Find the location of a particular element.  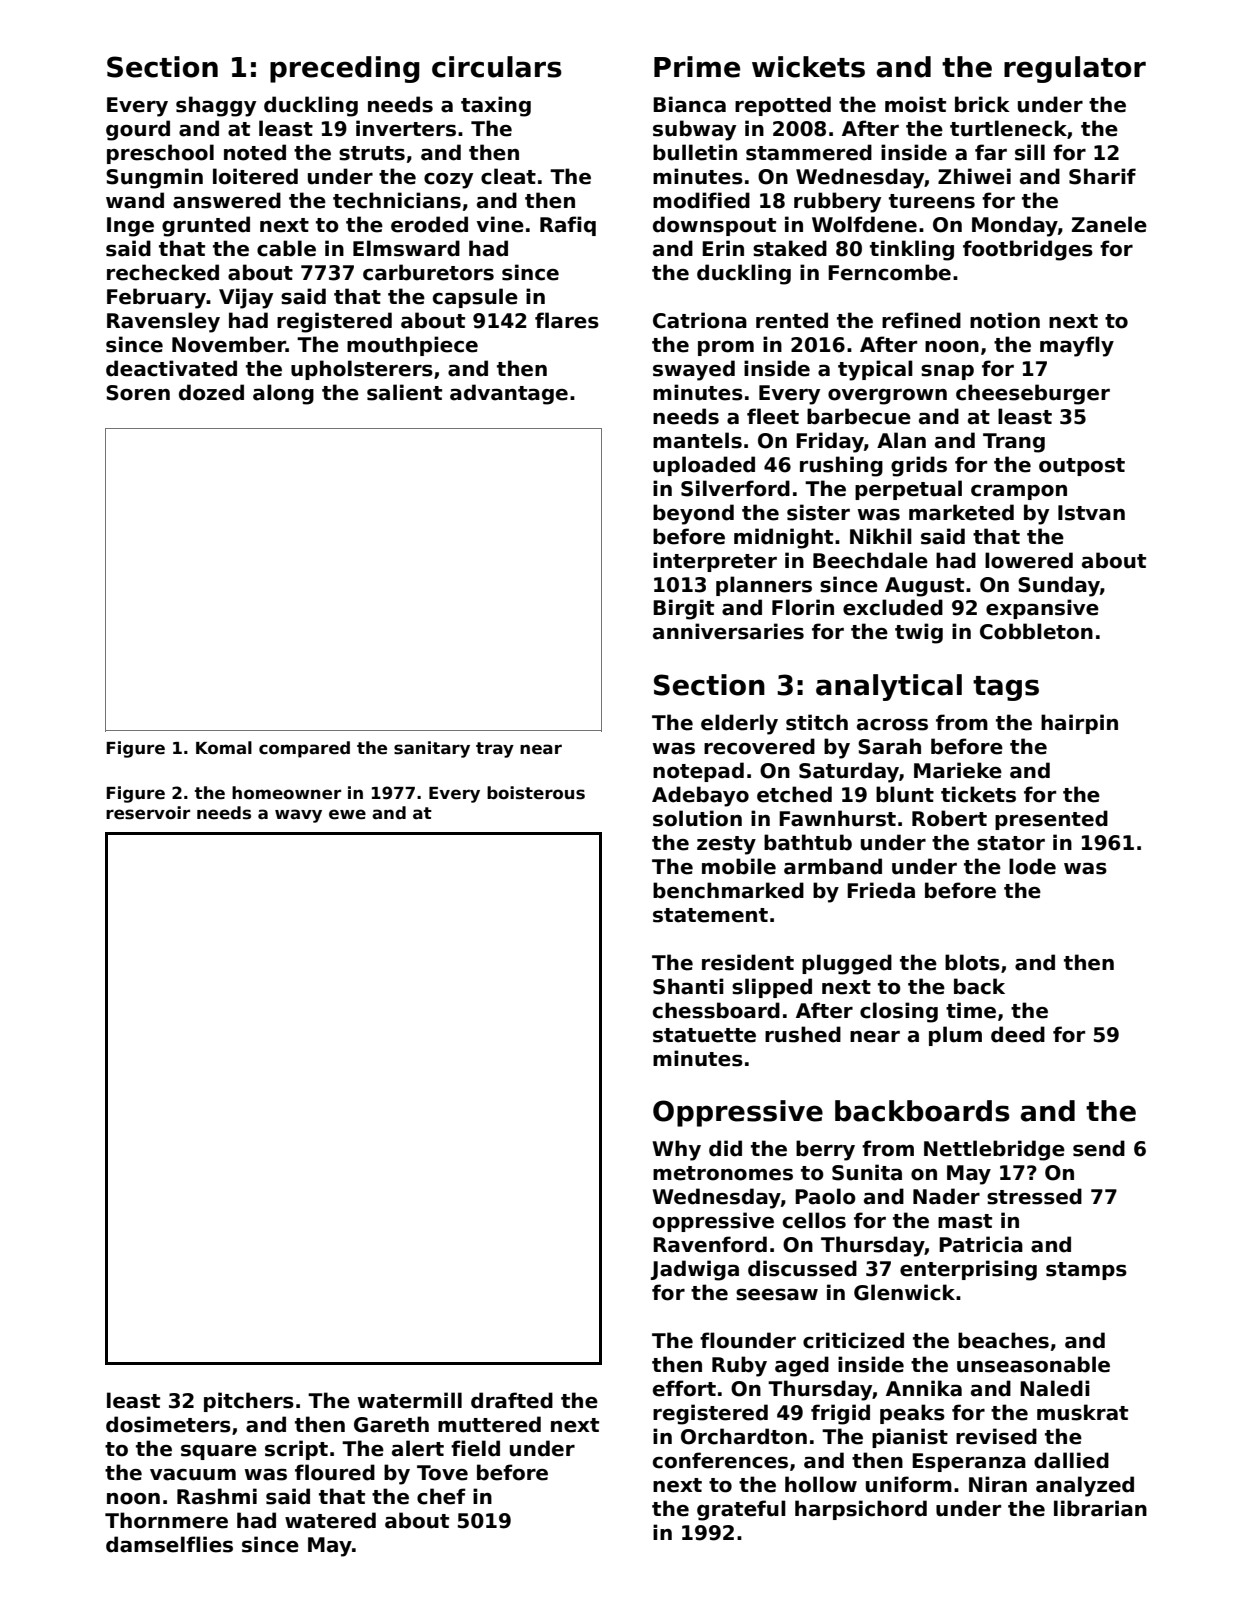

preceding is located at coordinates (345, 69).
